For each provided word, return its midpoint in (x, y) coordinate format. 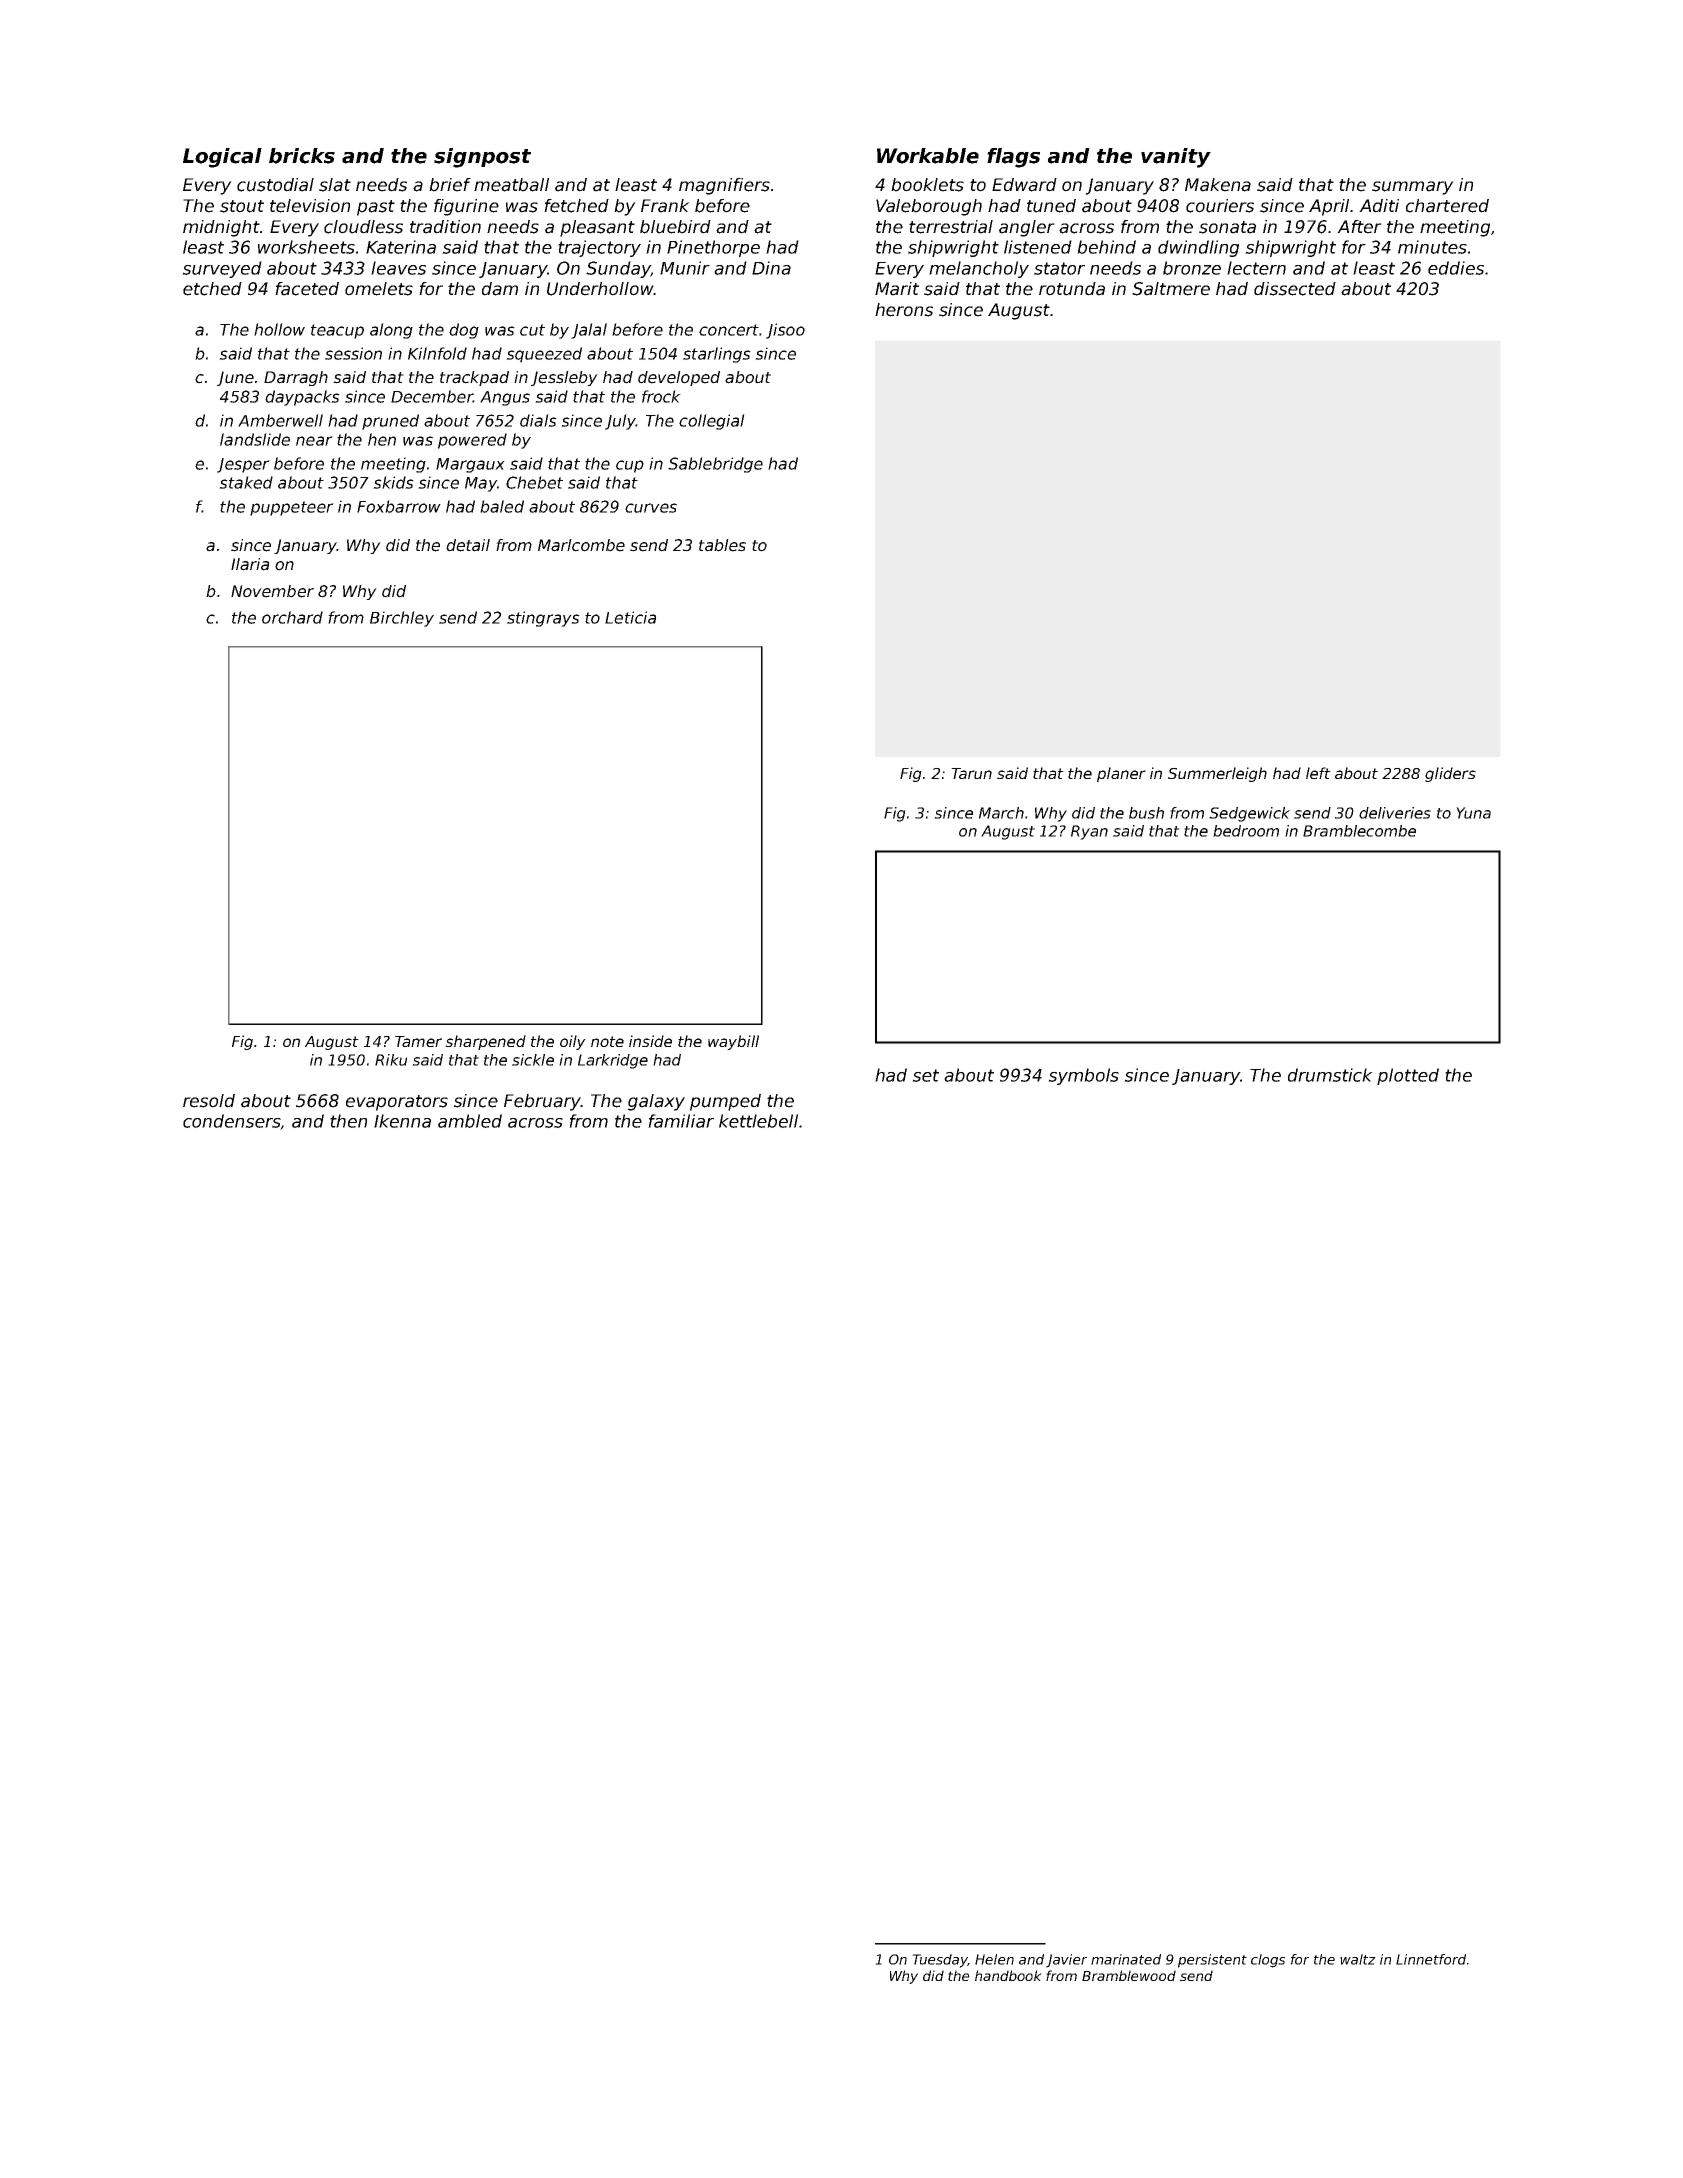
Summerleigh (1217, 774)
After (1359, 227)
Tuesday (939, 1961)
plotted (1408, 1076)
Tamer (418, 1041)
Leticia (630, 617)
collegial (712, 422)
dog (464, 331)
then (348, 1121)
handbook (1008, 1975)
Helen (994, 1959)
